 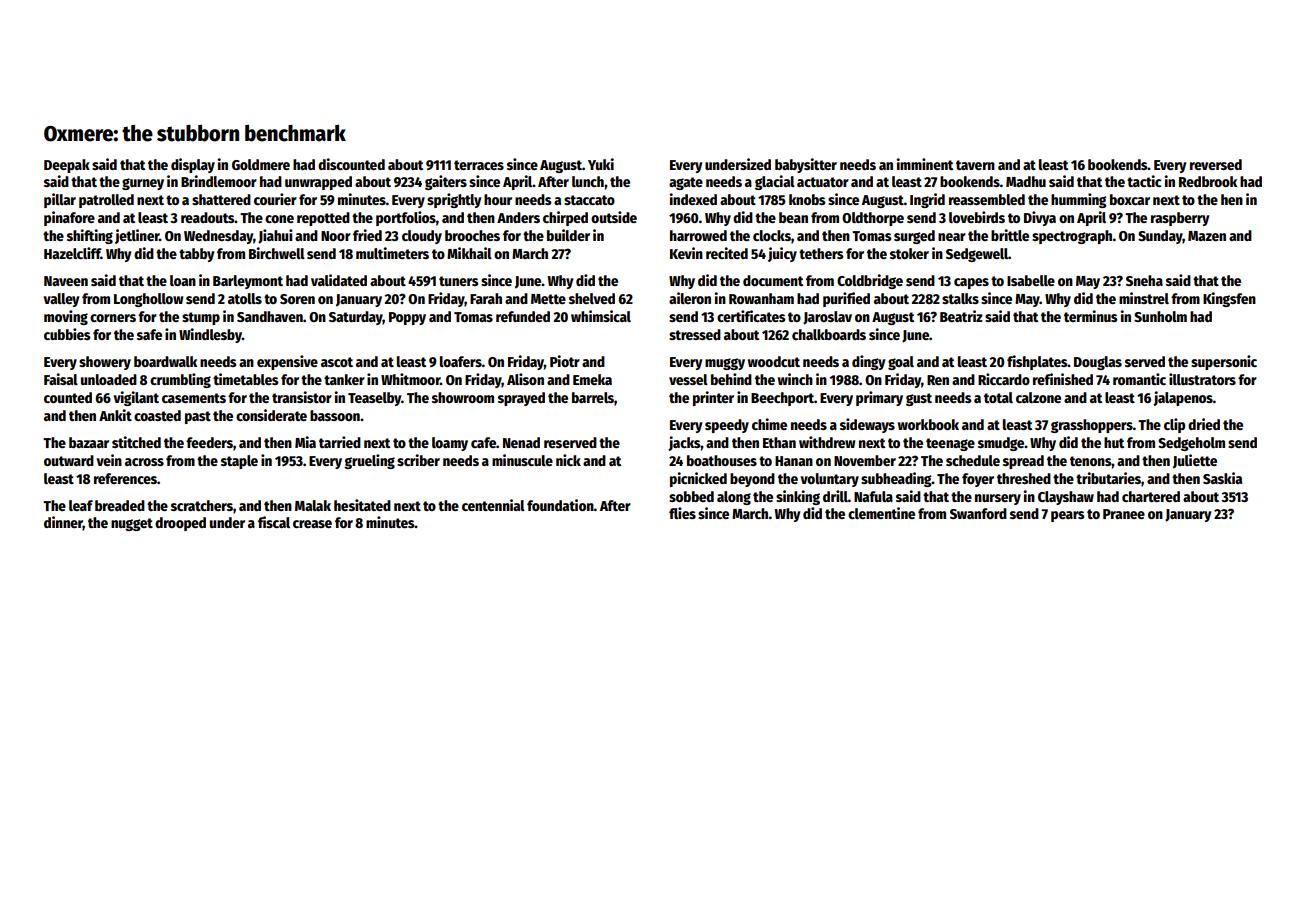 What do you see at coordinates (806, 165) in the image?
I see `babysitter` at bounding box center [806, 165].
